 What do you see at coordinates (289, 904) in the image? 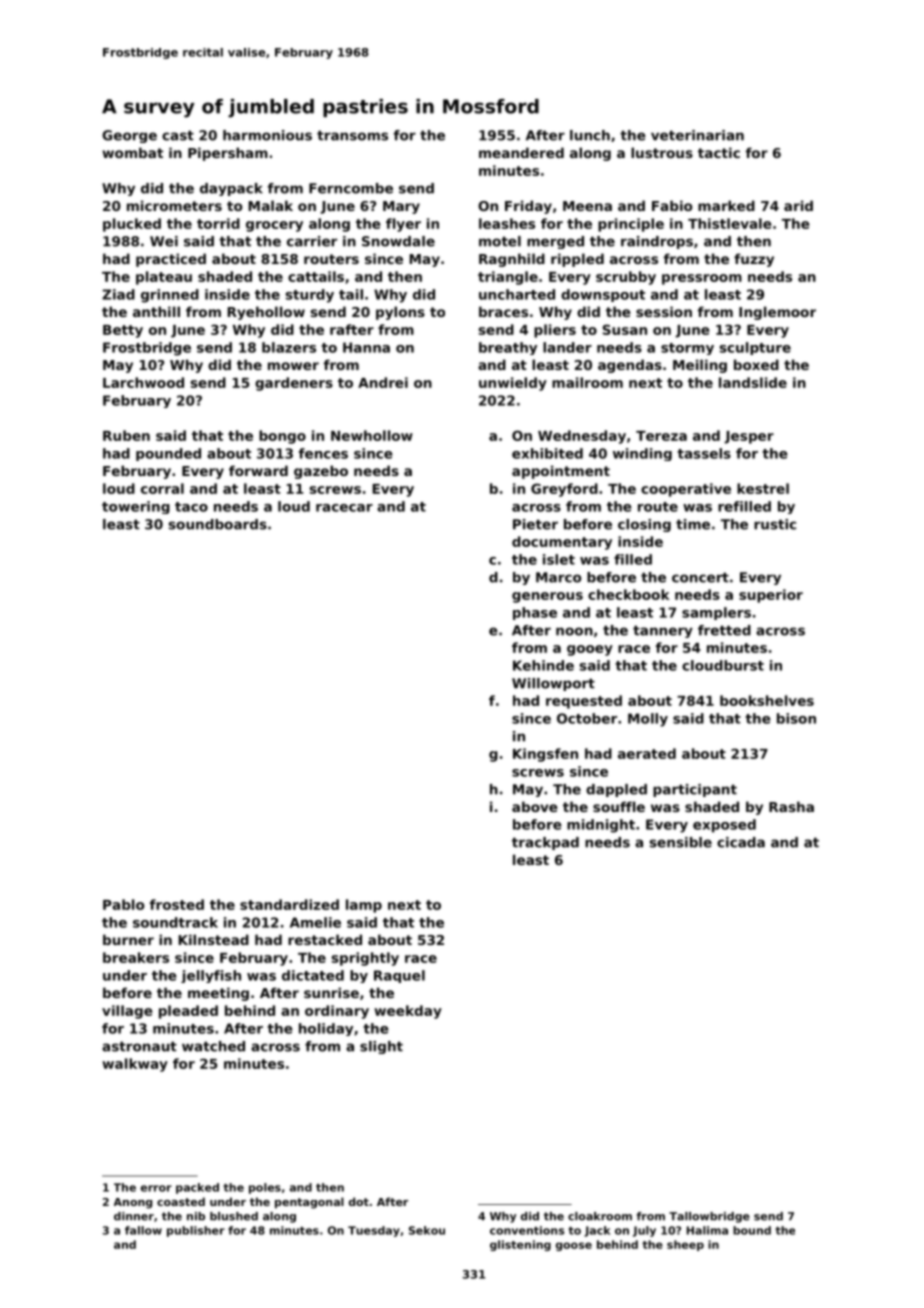
I see `standardized` at bounding box center [289, 904].
